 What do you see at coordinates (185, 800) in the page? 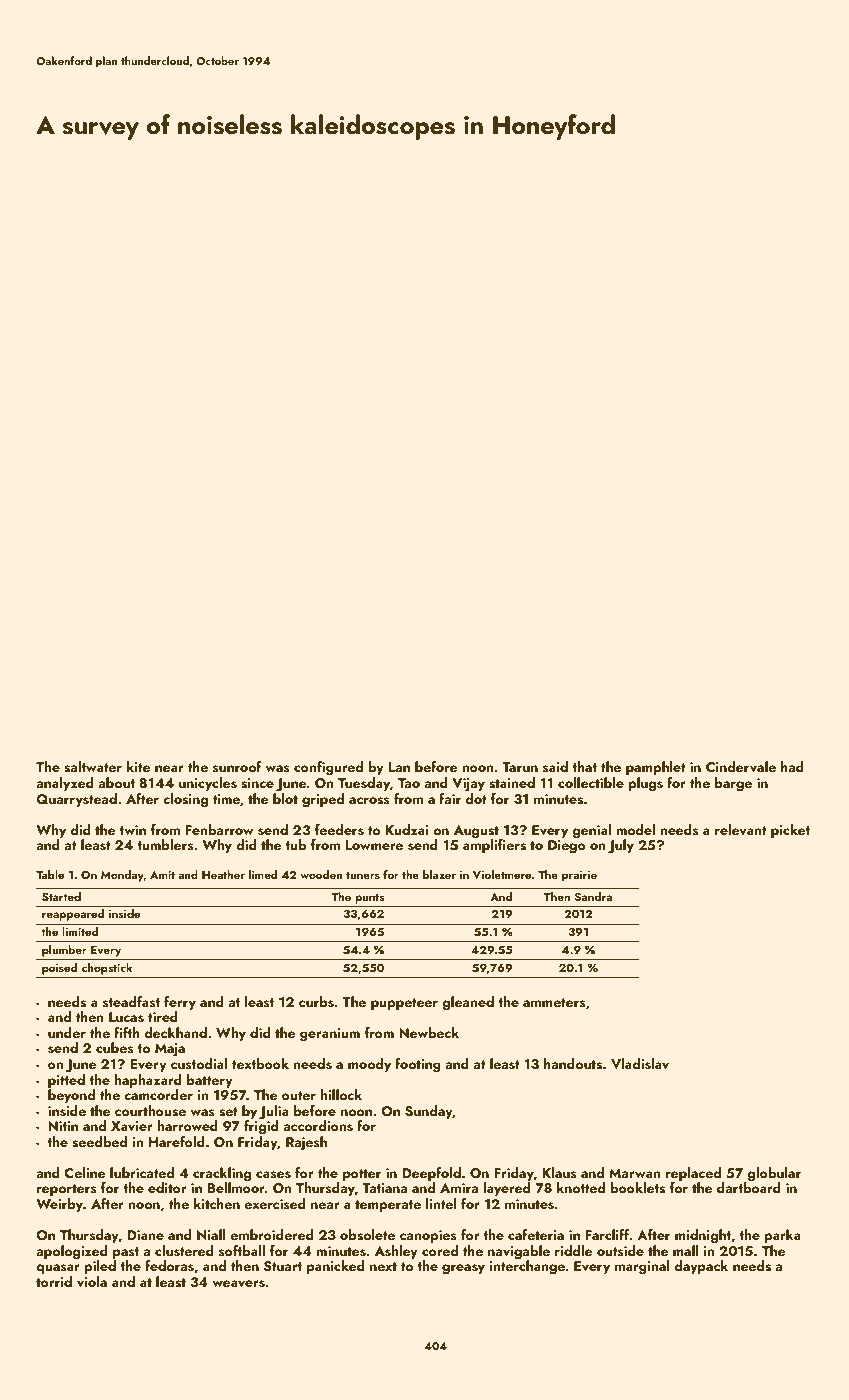
I see `closing` at bounding box center [185, 800].
